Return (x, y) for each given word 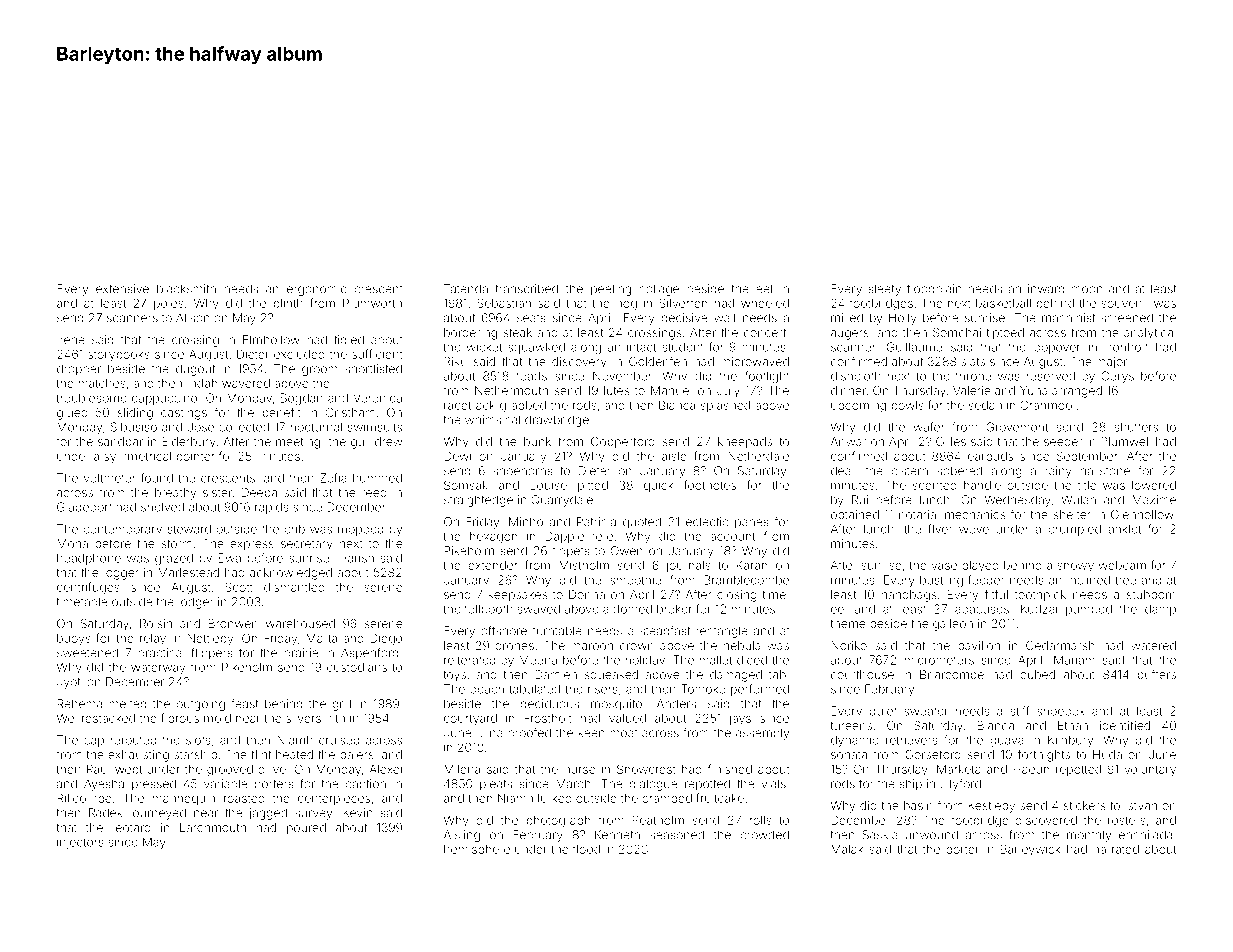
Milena (462, 769)
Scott (239, 587)
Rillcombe (84, 798)
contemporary (123, 530)
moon (1087, 290)
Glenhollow (1142, 514)
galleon (953, 625)
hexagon (493, 538)
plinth (288, 304)
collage (659, 290)
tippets (571, 552)
